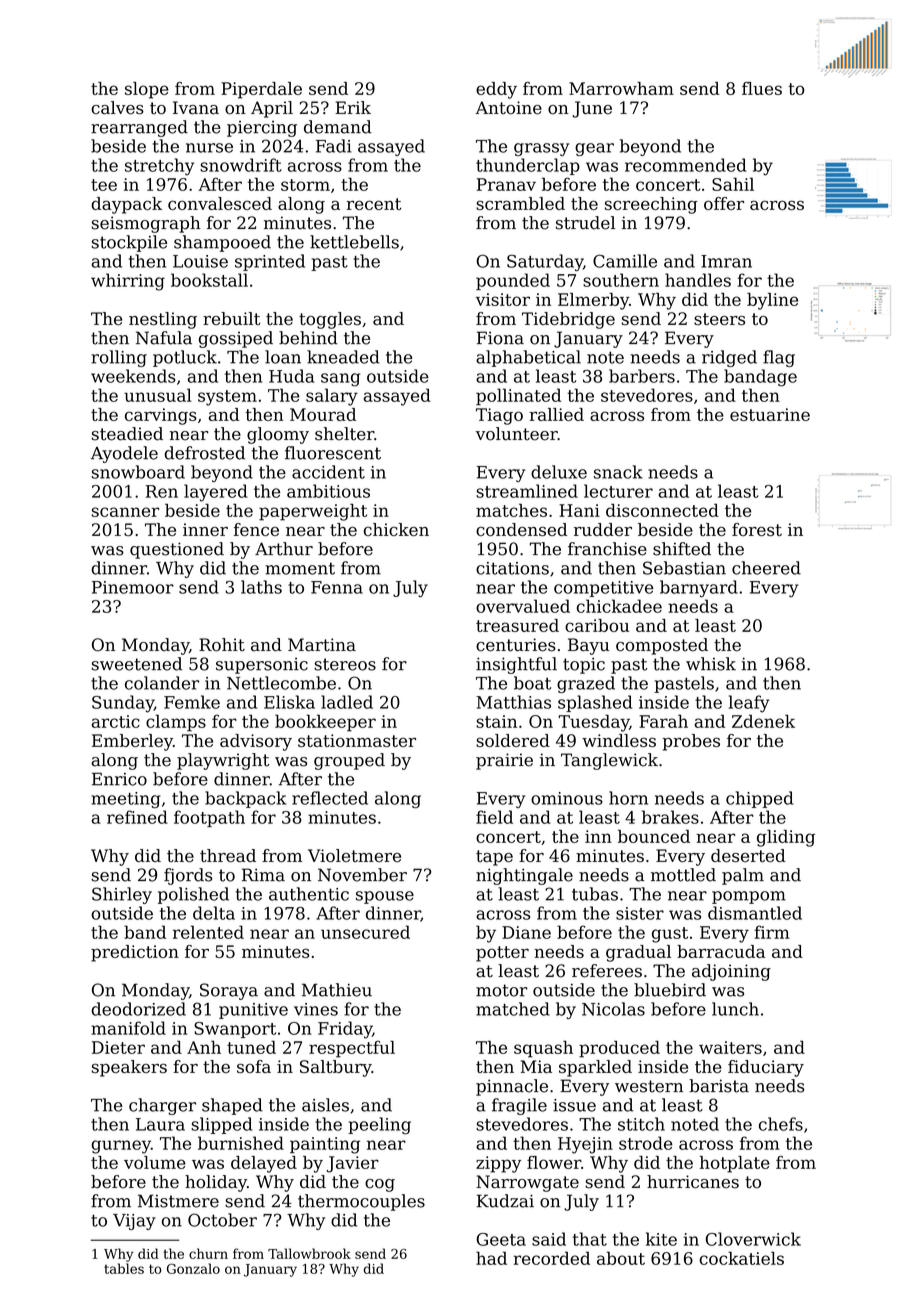  I want to click on flues, so click(762, 88).
